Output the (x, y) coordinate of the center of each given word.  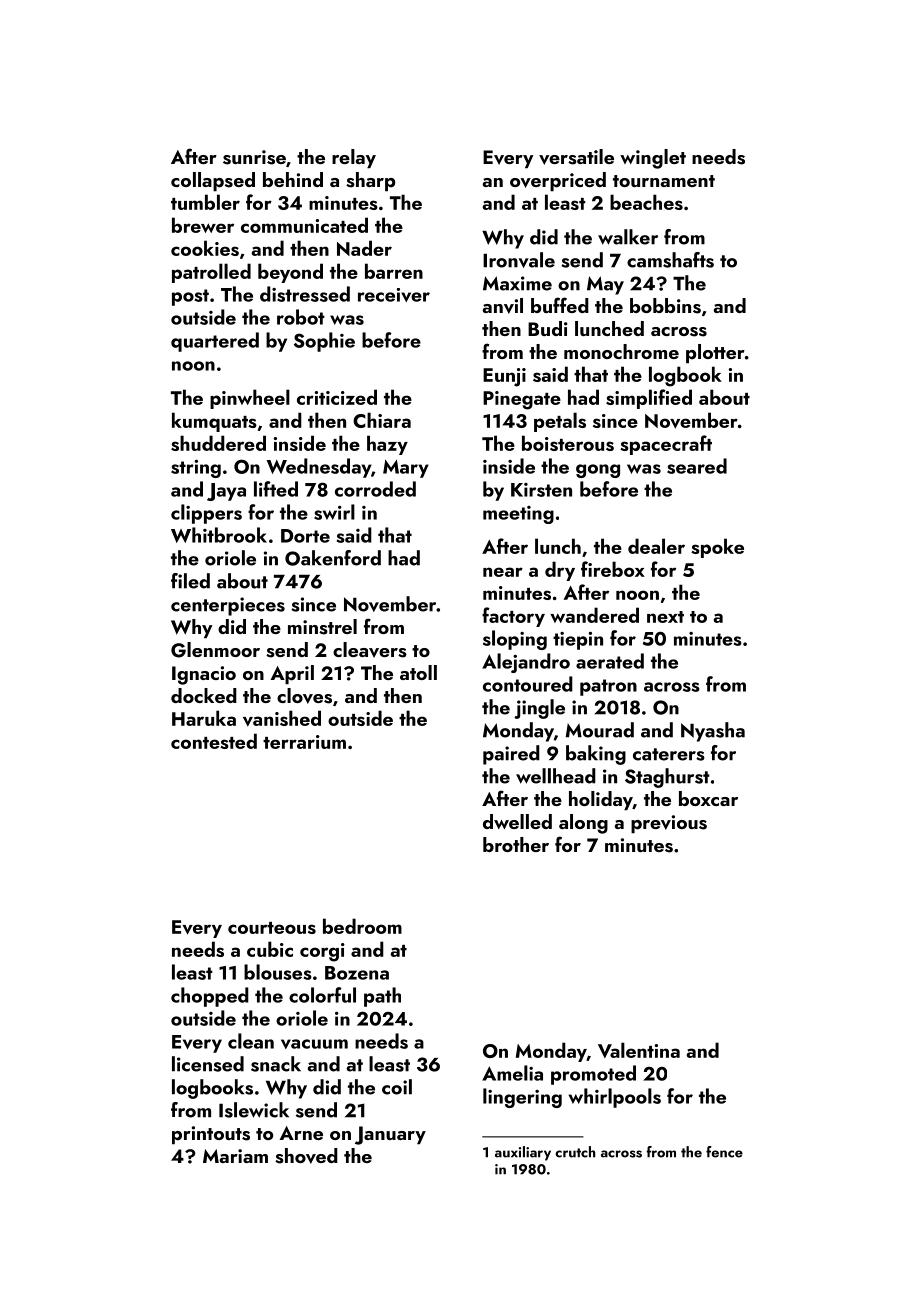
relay (354, 158)
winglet (653, 159)
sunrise (254, 157)
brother (516, 844)
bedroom (362, 926)
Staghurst (667, 778)
